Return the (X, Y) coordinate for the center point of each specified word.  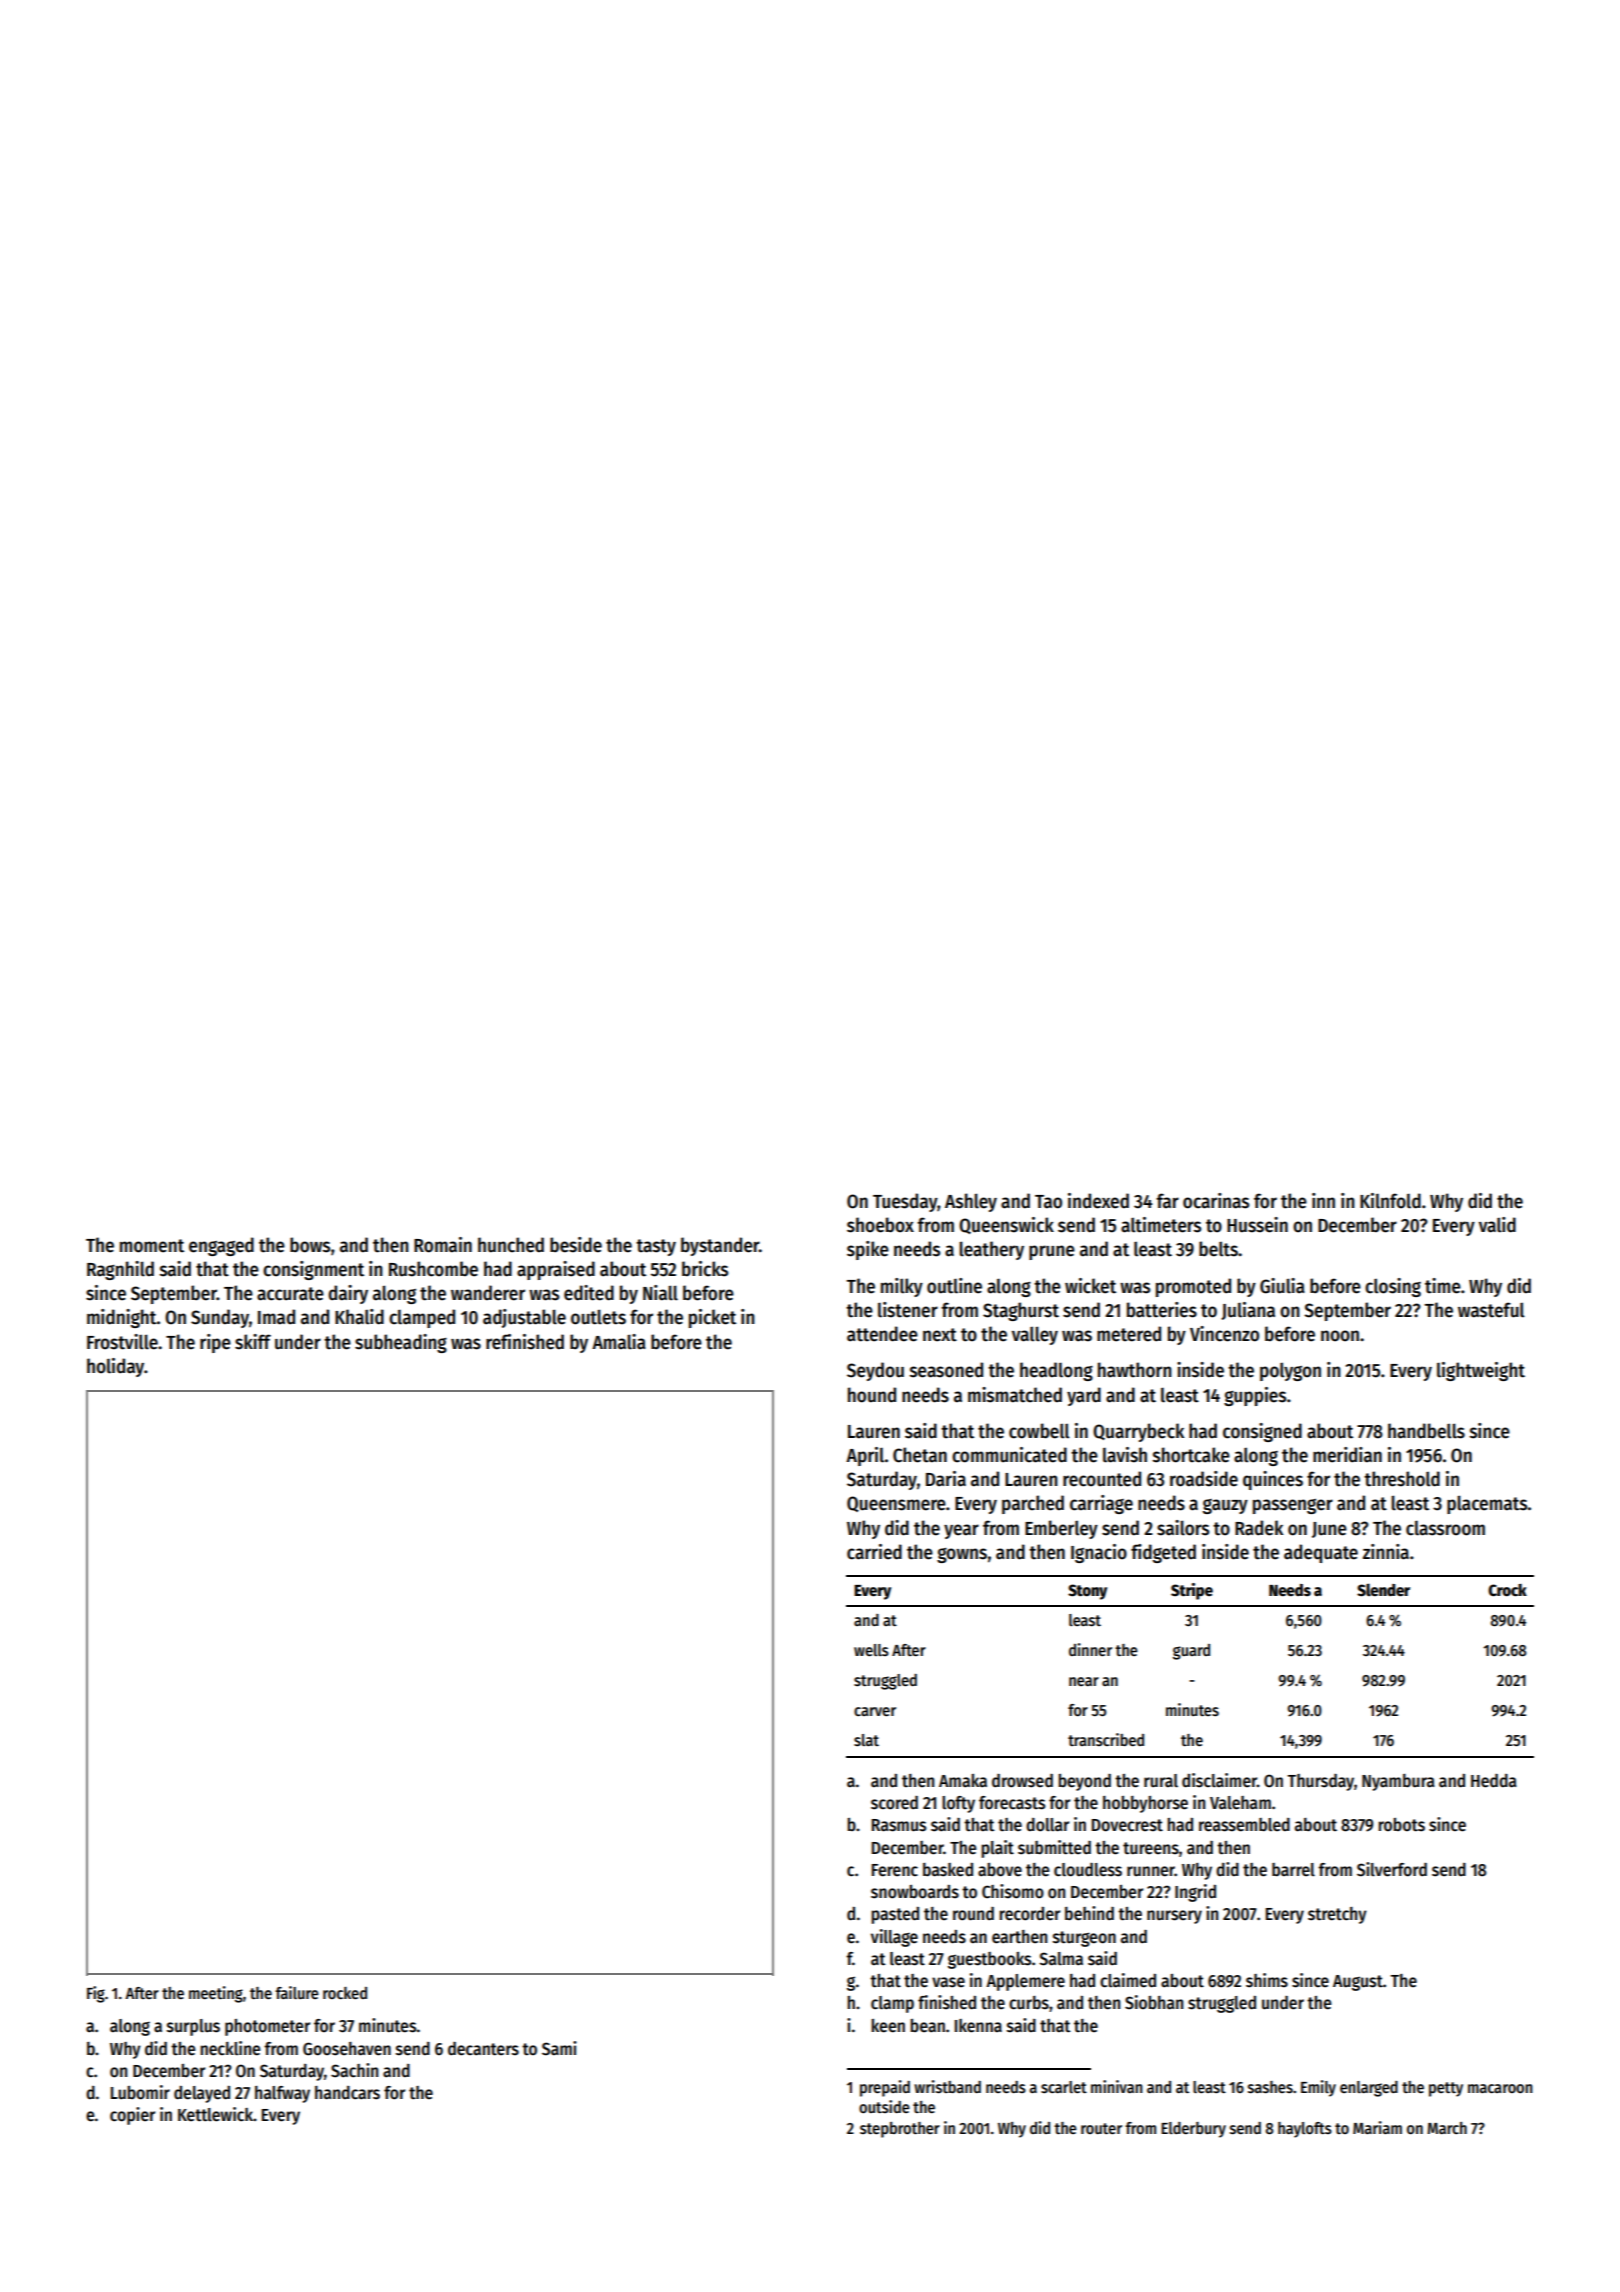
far (1167, 1201)
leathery (991, 1250)
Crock (1507, 1590)
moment (152, 1246)
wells (871, 1650)
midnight (122, 1318)
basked (948, 1870)
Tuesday (905, 1202)
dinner (1090, 1649)
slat (866, 1740)
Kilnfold (1390, 1201)
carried (874, 1552)
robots (1401, 1825)
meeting (216, 1994)
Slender (1383, 1590)
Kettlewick (215, 2114)
